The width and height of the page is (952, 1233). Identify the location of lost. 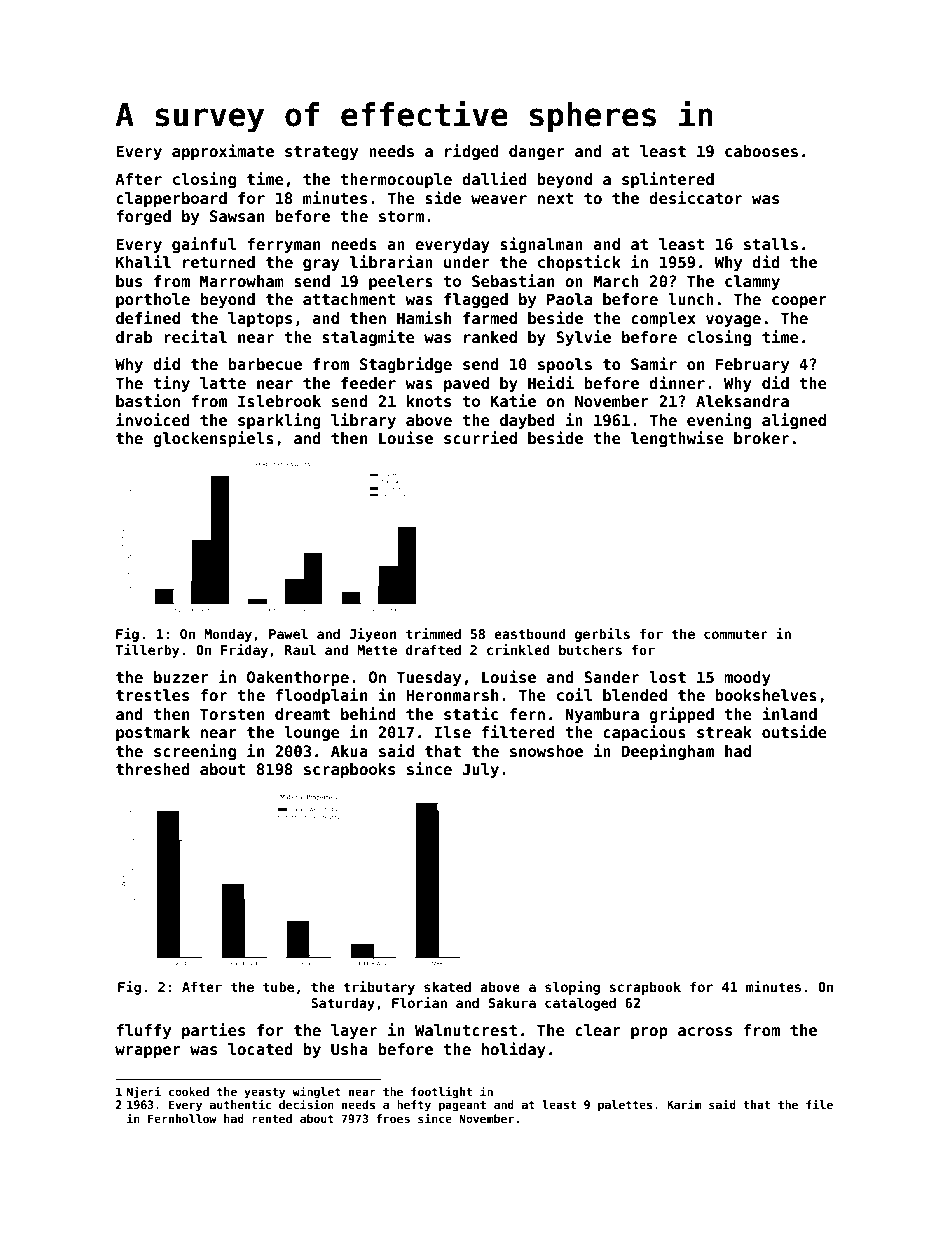
(667, 677).
